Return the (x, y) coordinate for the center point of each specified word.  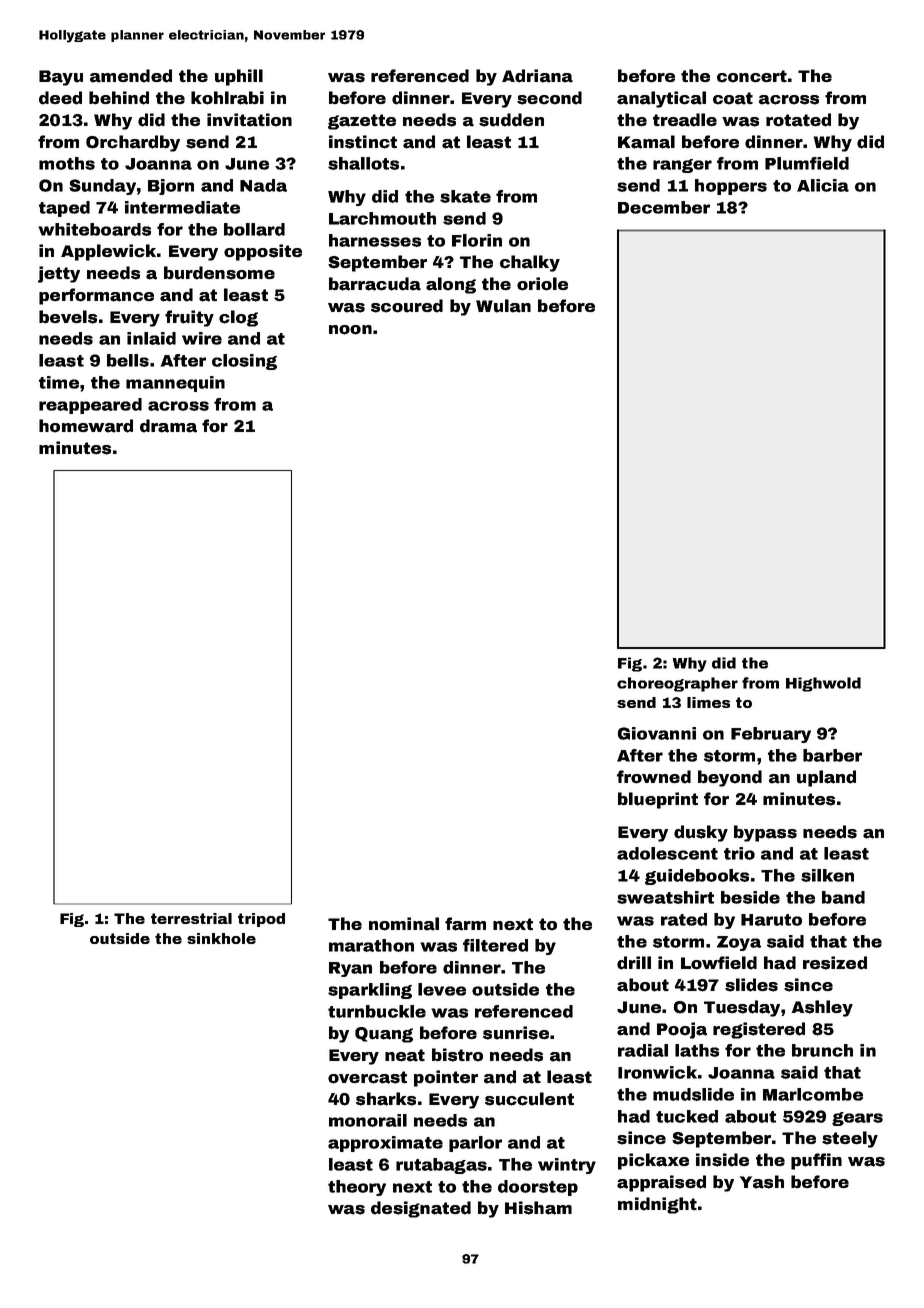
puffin (816, 1161)
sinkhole (221, 938)
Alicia (823, 185)
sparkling (370, 991)
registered (759, 1030)
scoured (407, 306)
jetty (59, 274)
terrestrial (191, 918)
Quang (384, 1035)
